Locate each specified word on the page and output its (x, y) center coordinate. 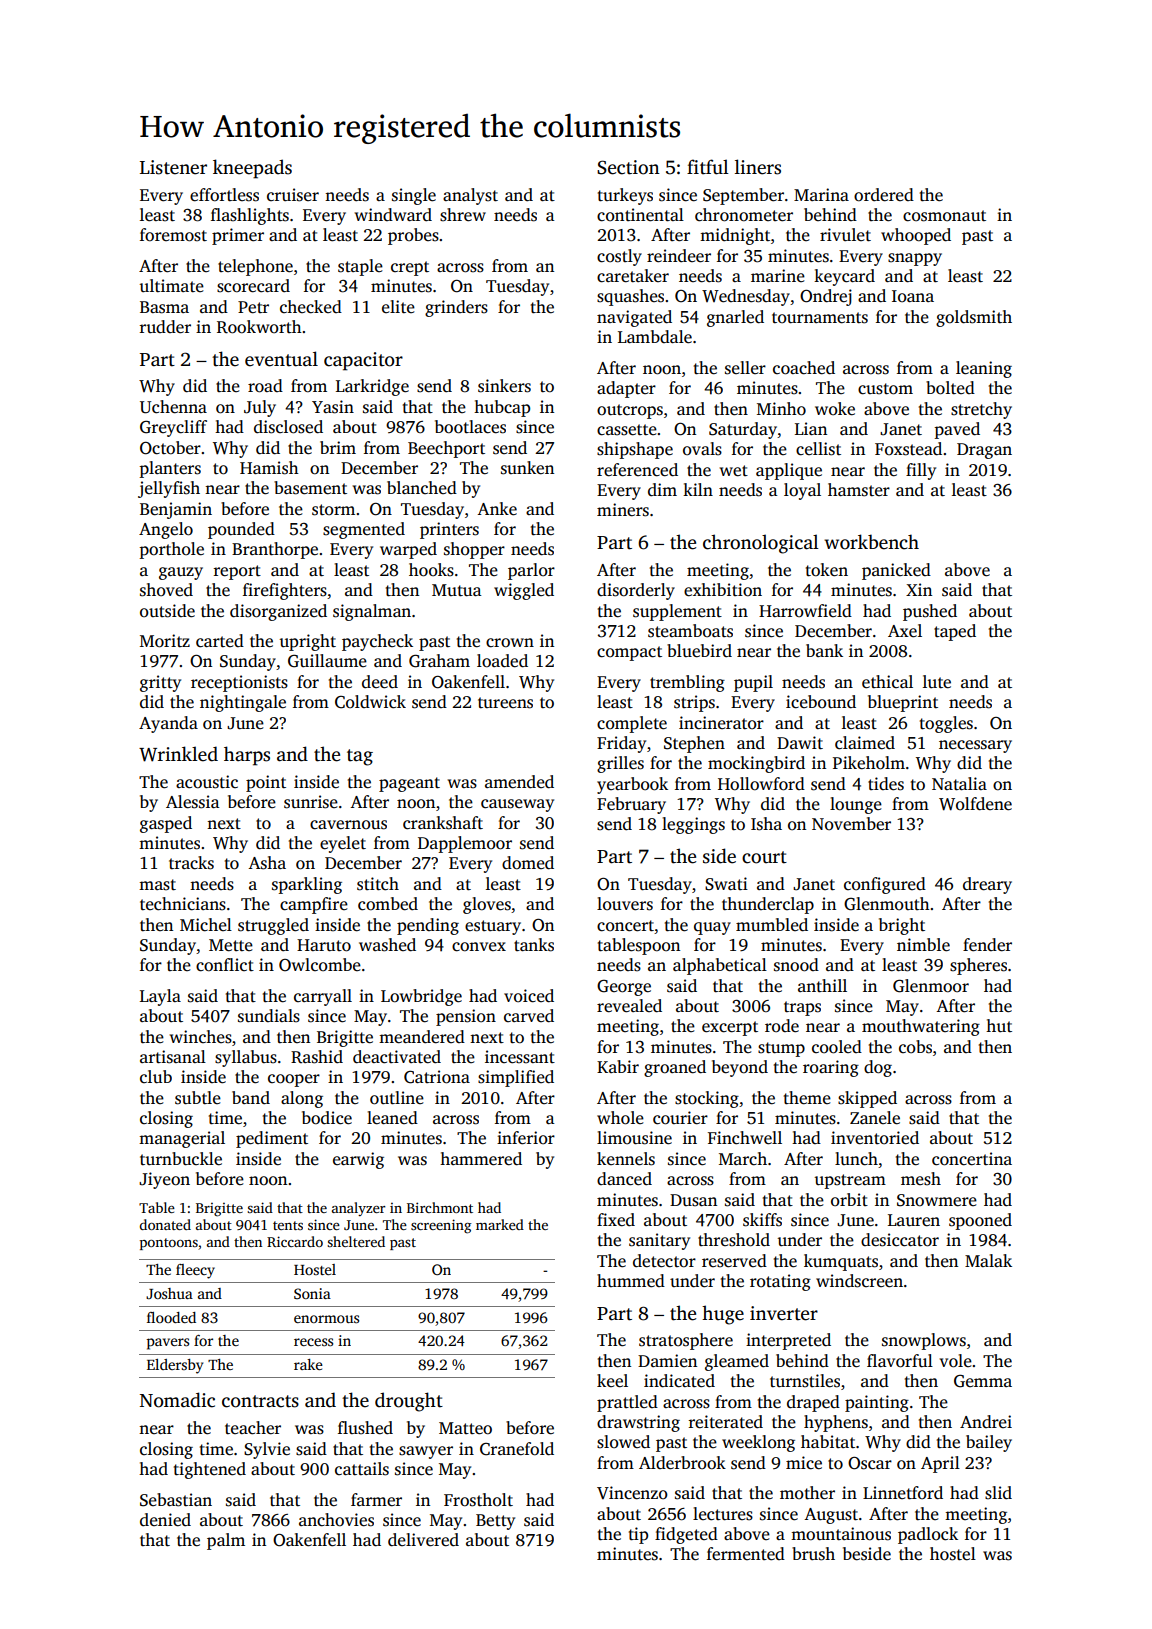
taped (955, 632)
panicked (896, 571)
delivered (423, 1540)
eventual (281, 359)
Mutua (457, 590)
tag (360, 757)
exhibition (723, 590)
